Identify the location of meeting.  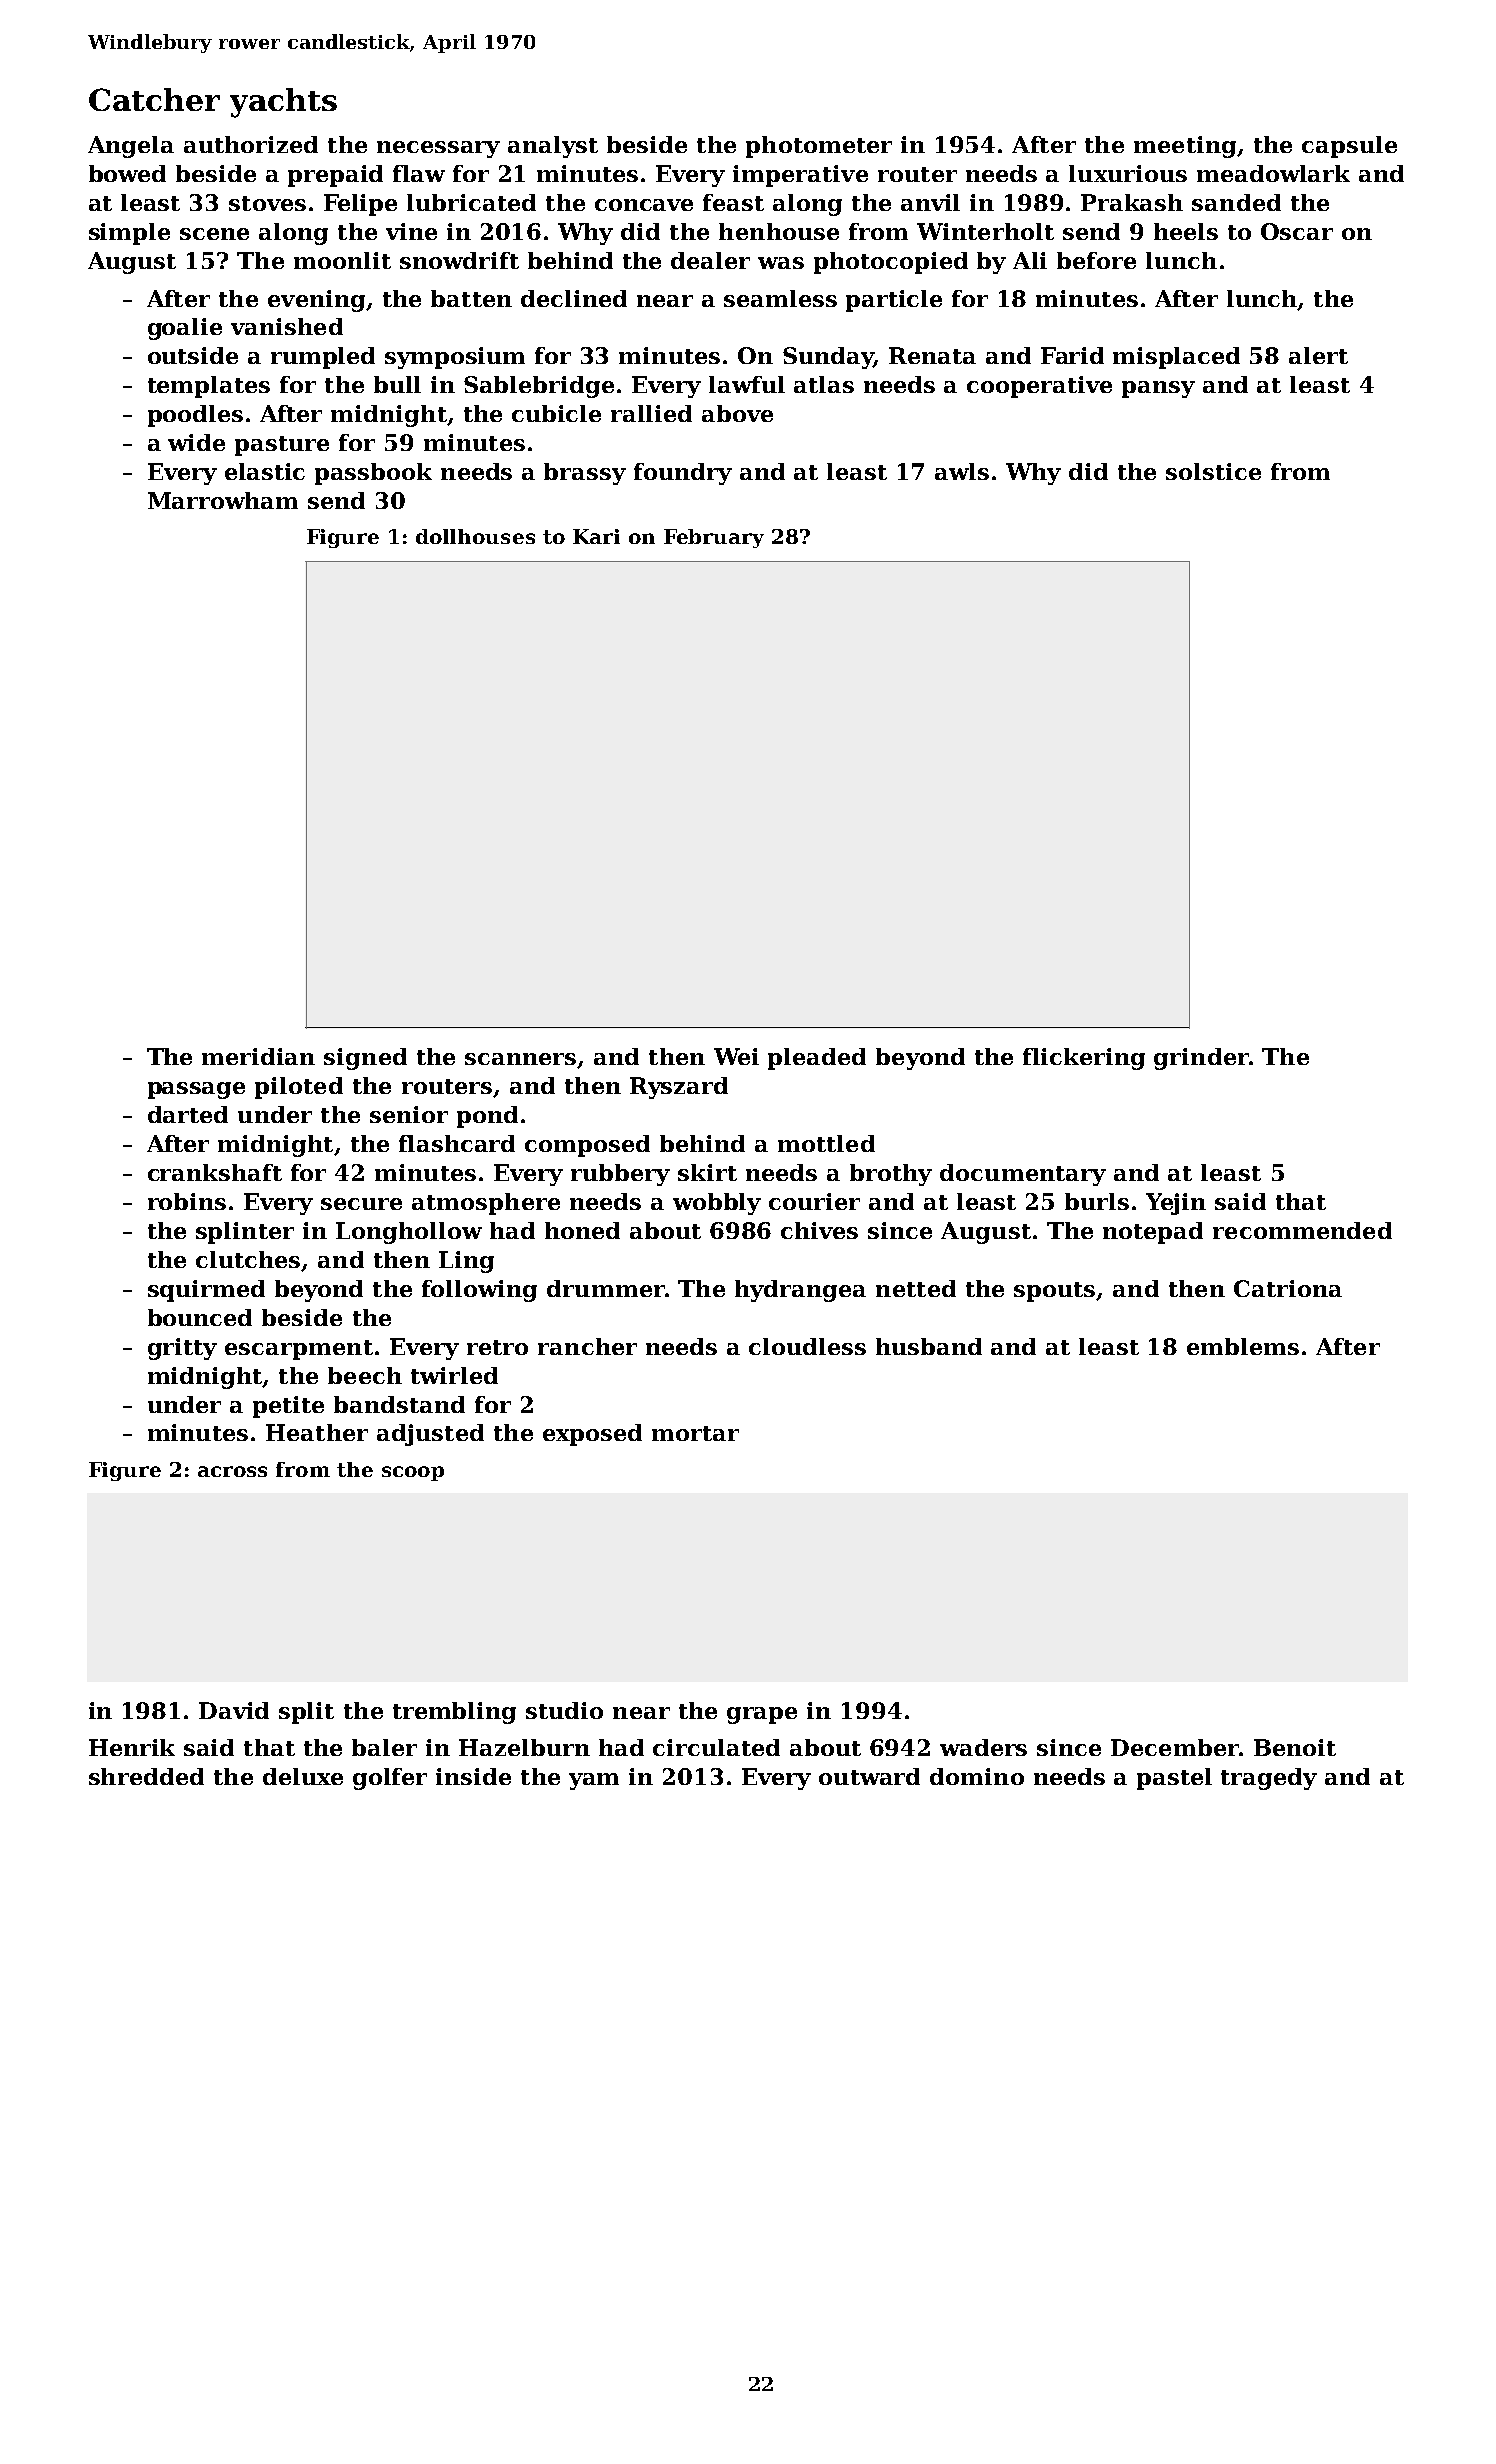
(1185, 147).
